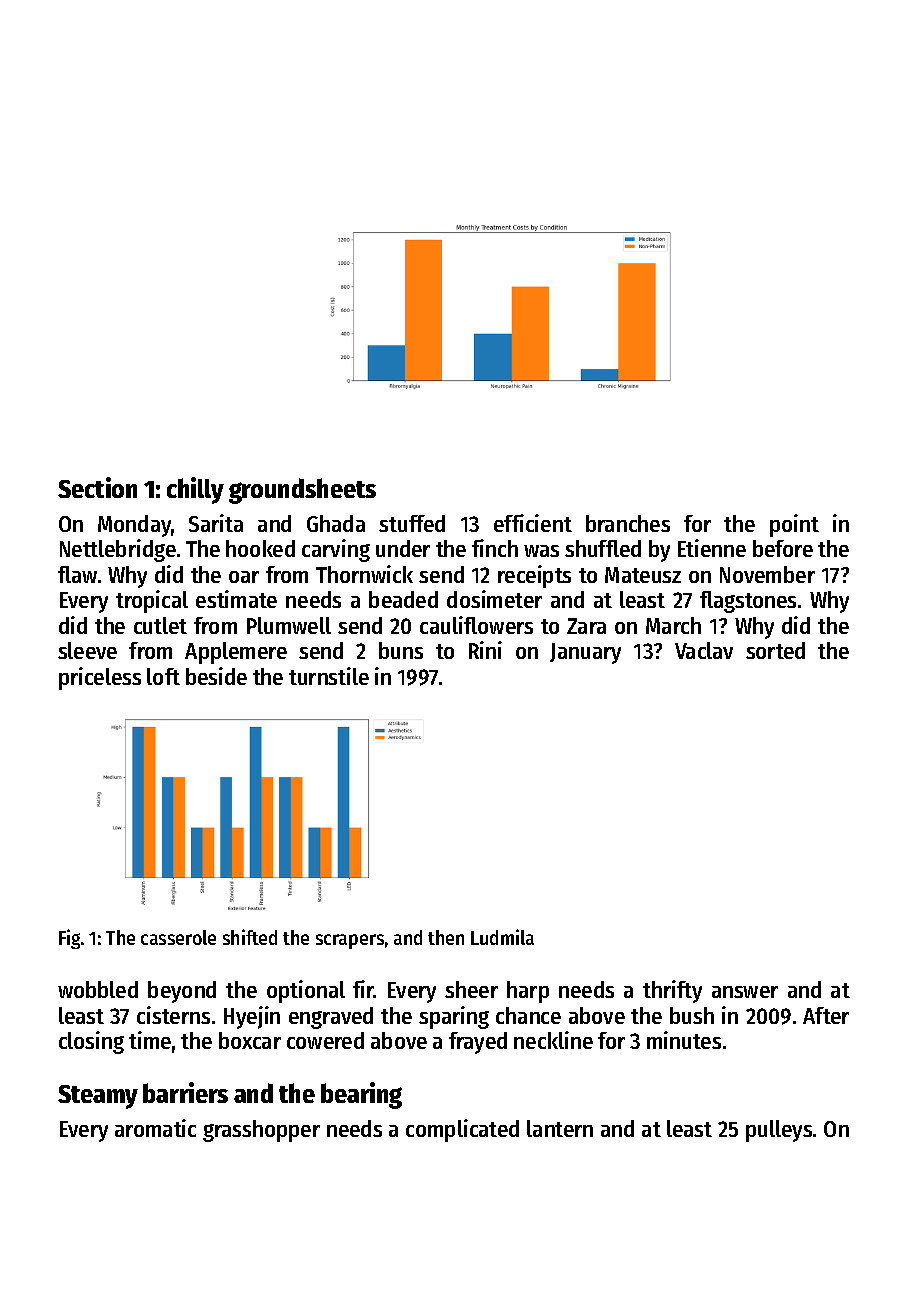 Image resolution: width=908 pixels, height=1289 pixels. Describe the element at coordinates (98, 989) in the screenshot. I see `wobbled` at that location.
